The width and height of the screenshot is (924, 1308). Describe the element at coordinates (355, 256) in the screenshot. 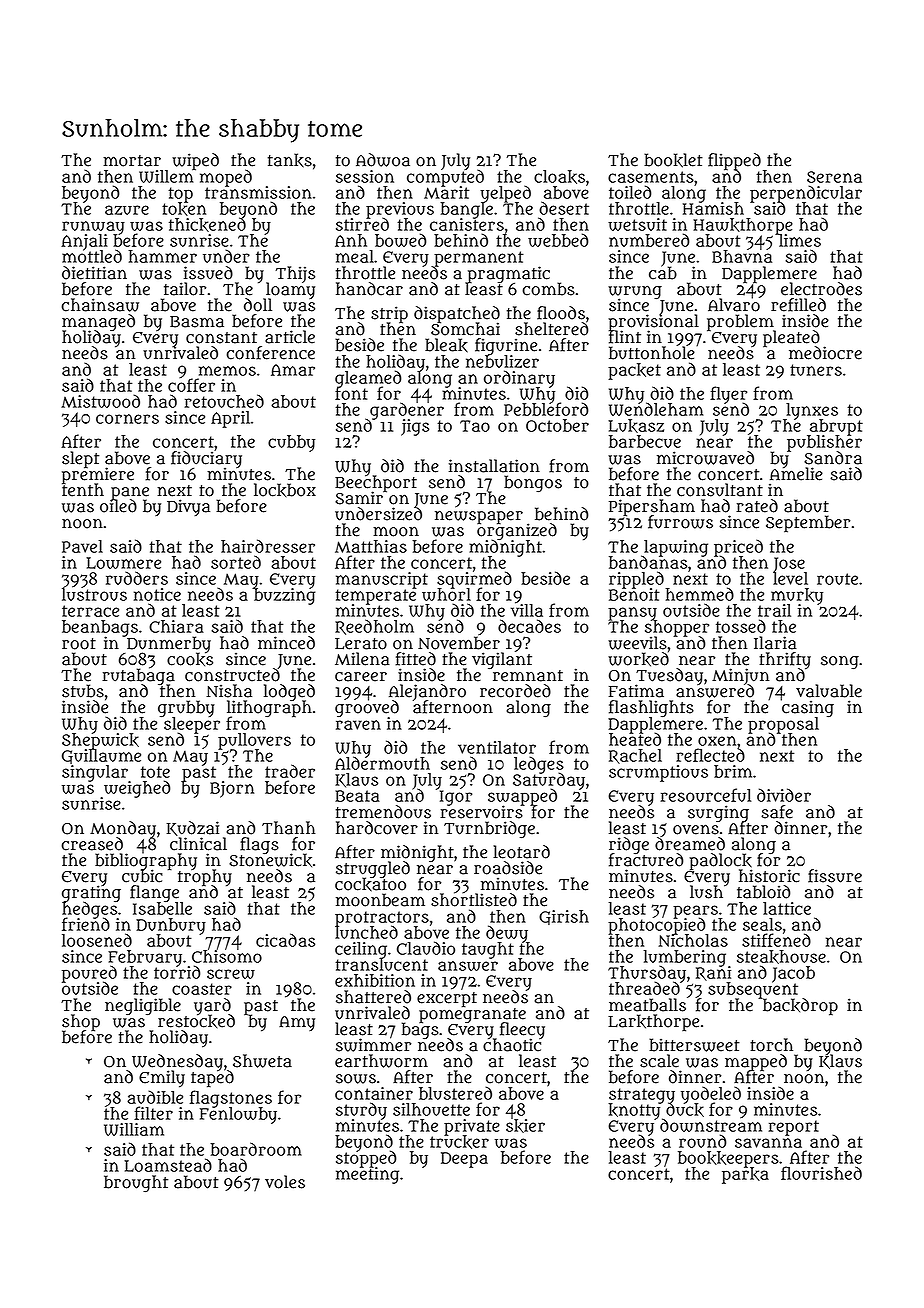

I see `meal` at that location.
